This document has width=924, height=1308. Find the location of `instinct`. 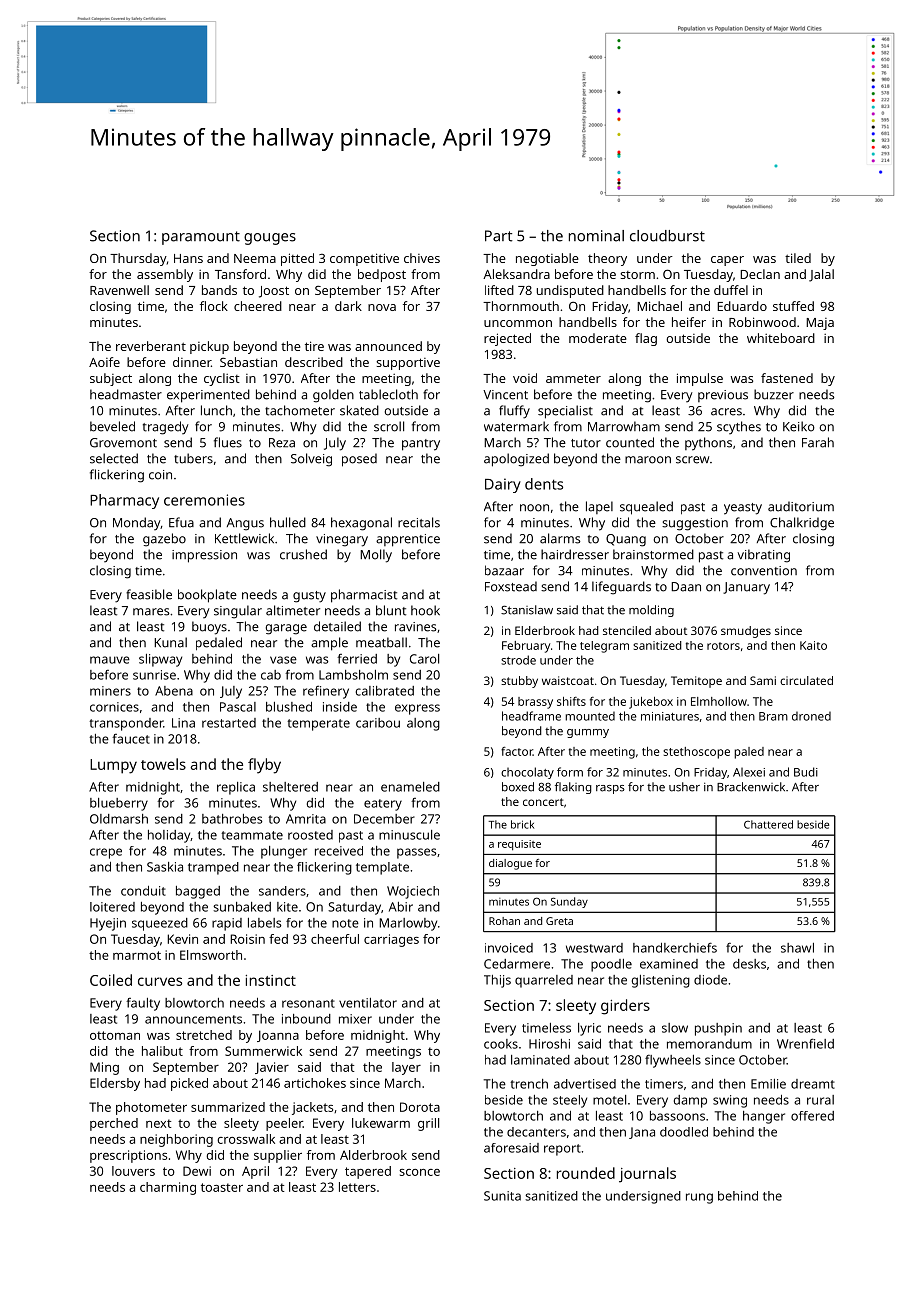

instinct is located at coordinates (271, 980).
